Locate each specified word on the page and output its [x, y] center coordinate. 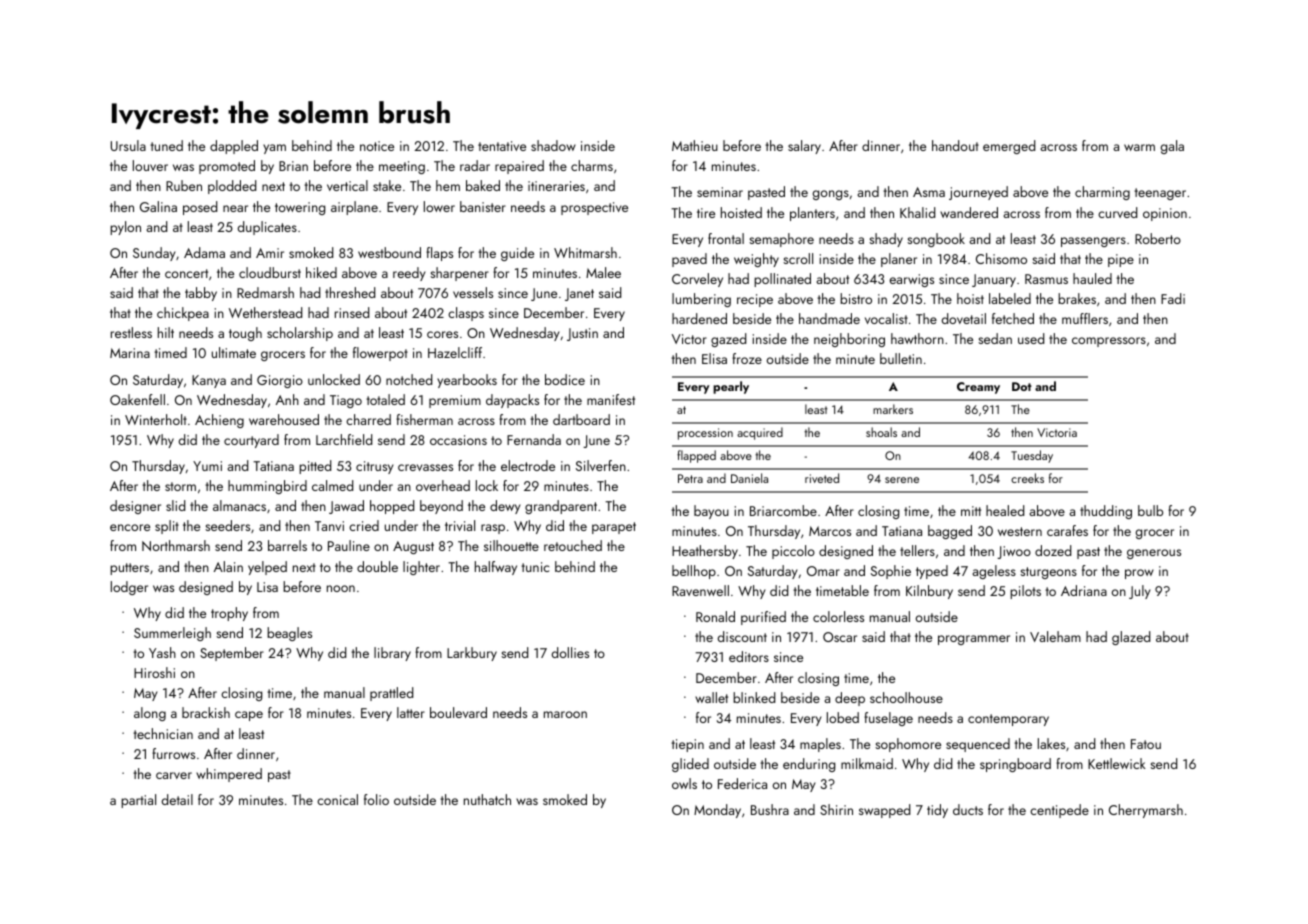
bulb [1150, 510]
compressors [1109, 342]
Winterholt [156, 419]
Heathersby [705, 552]
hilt [166, 332]
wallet [711, 697]
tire [706, 213]
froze [747, 358]
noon [341, 588]
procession [705, 434]
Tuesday [1032, 456]
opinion [1165, 214]
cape [249, 716]
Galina [158, 206]
